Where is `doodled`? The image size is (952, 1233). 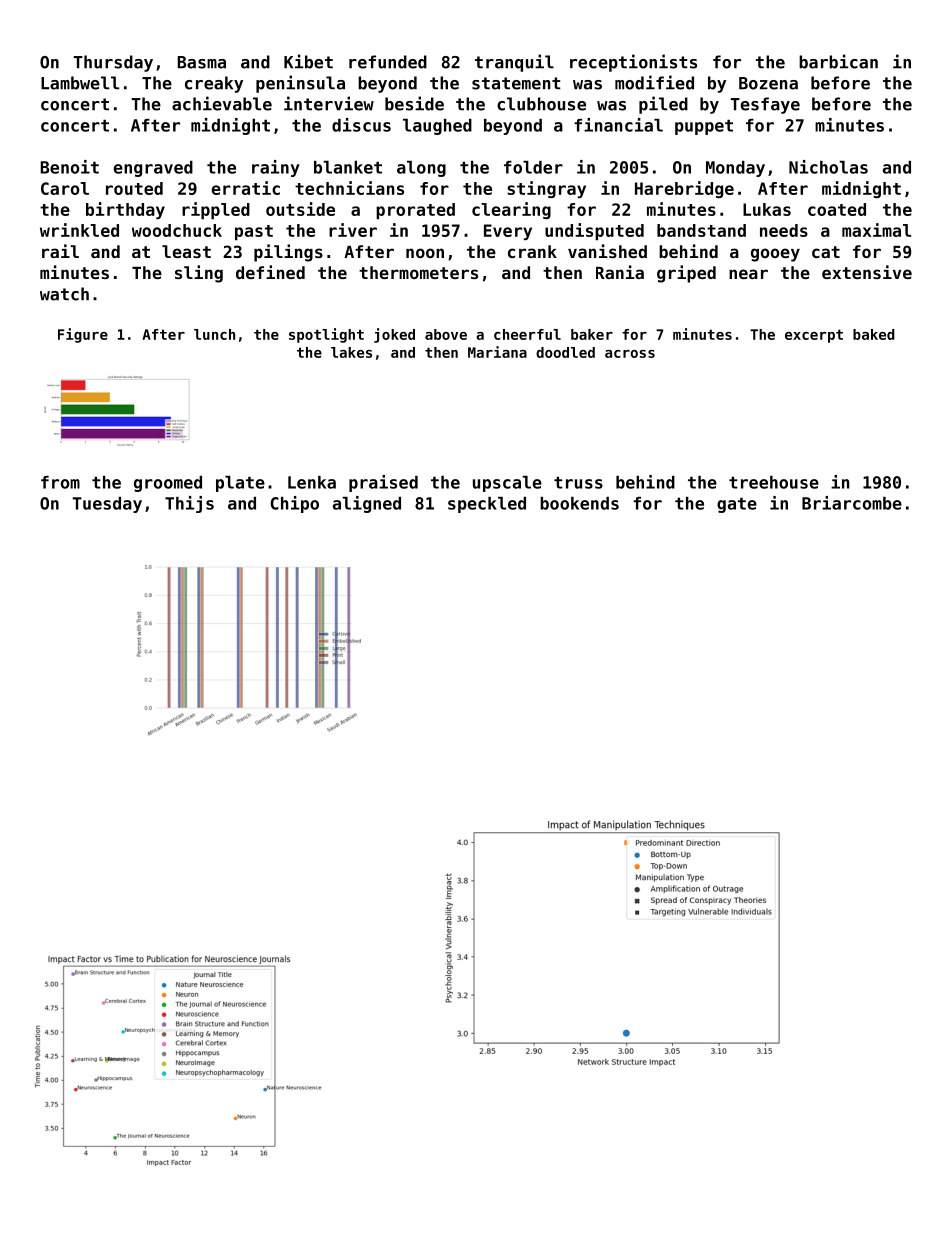 doodled is located at coordinates (565, 352).
